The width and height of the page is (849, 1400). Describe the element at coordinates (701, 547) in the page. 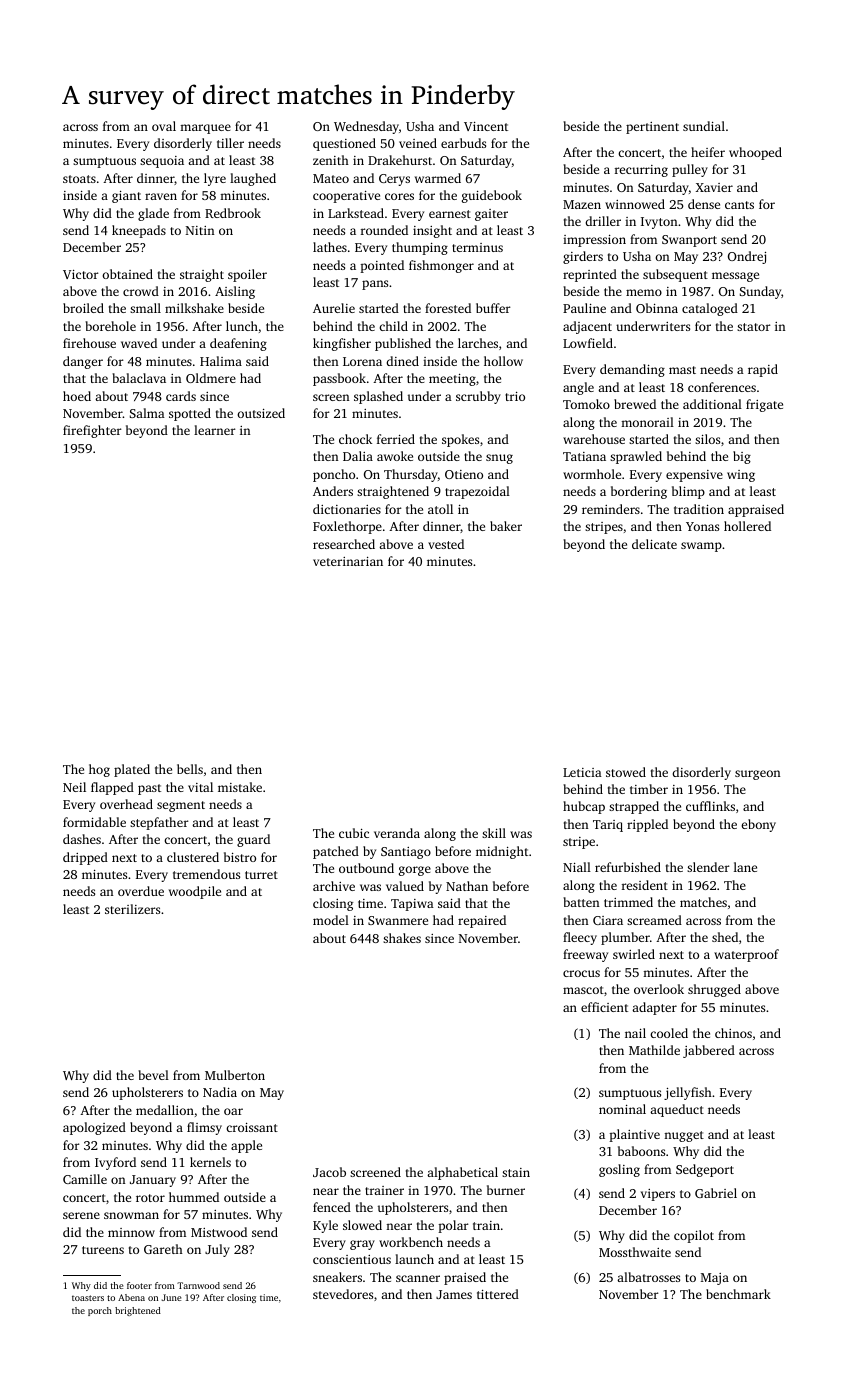

I see `swamp` at that location.
